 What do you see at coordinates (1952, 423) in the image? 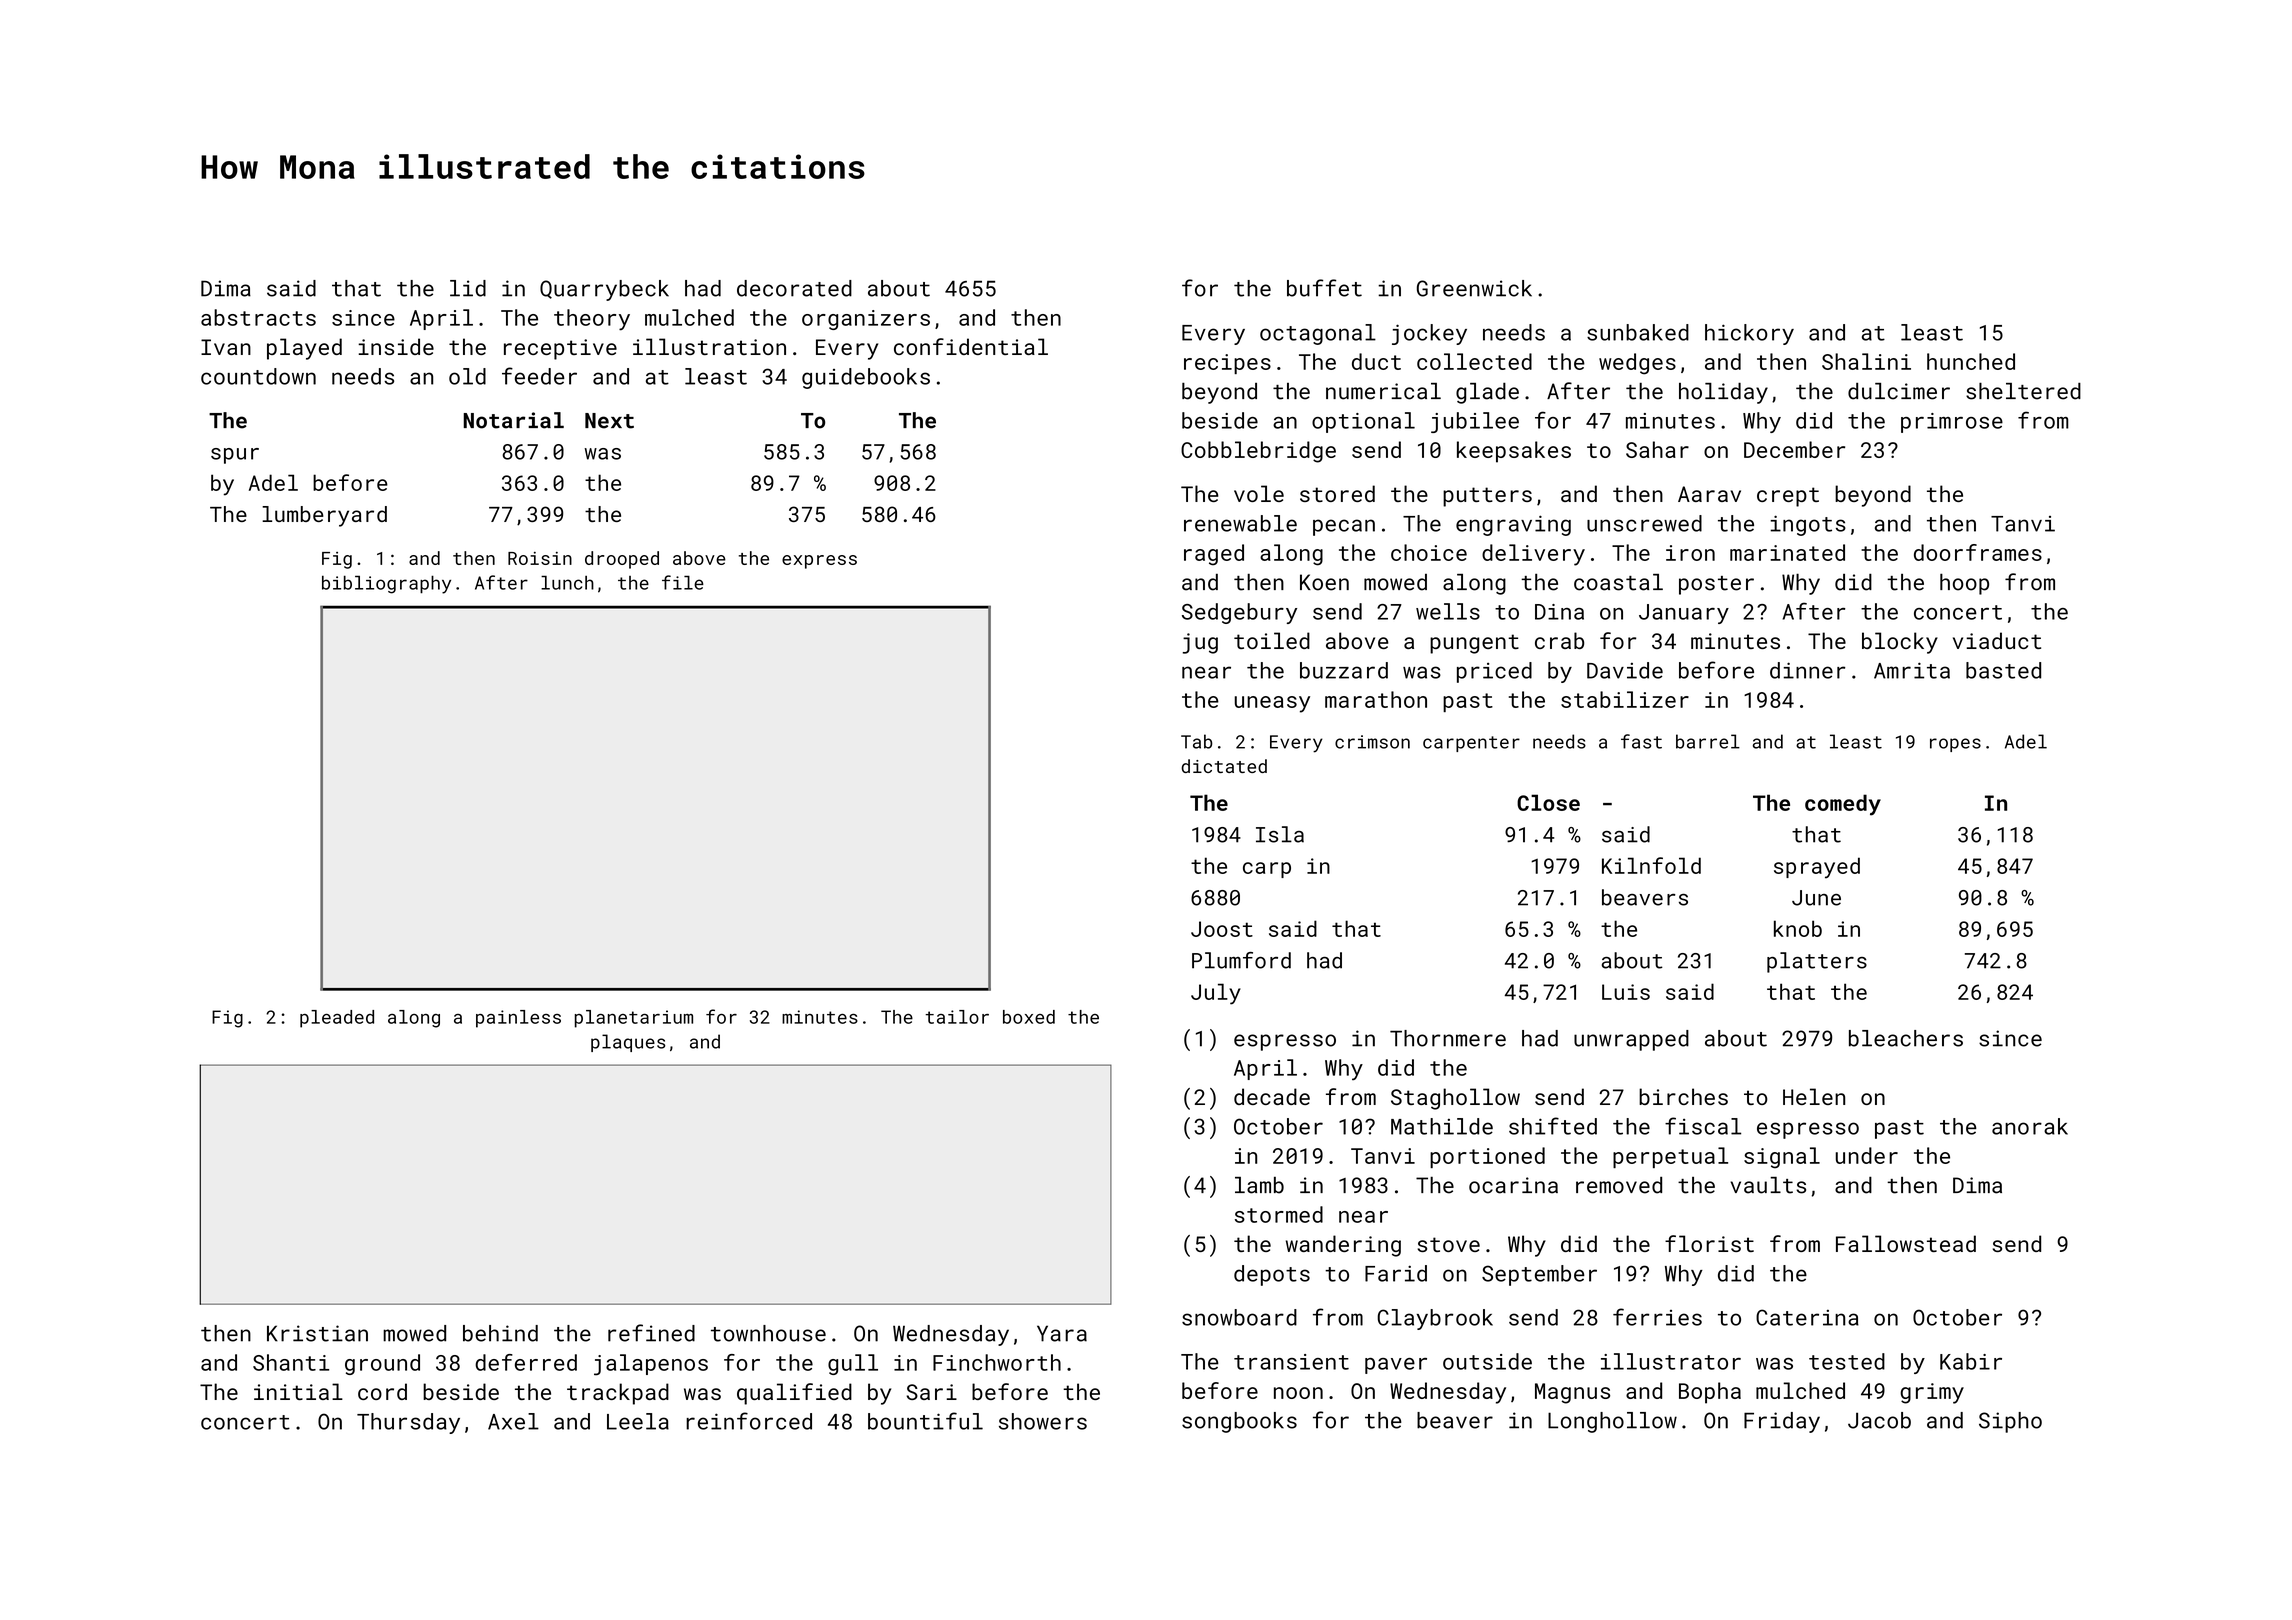
I see `primrose` at bounding box center [1952, 423].
